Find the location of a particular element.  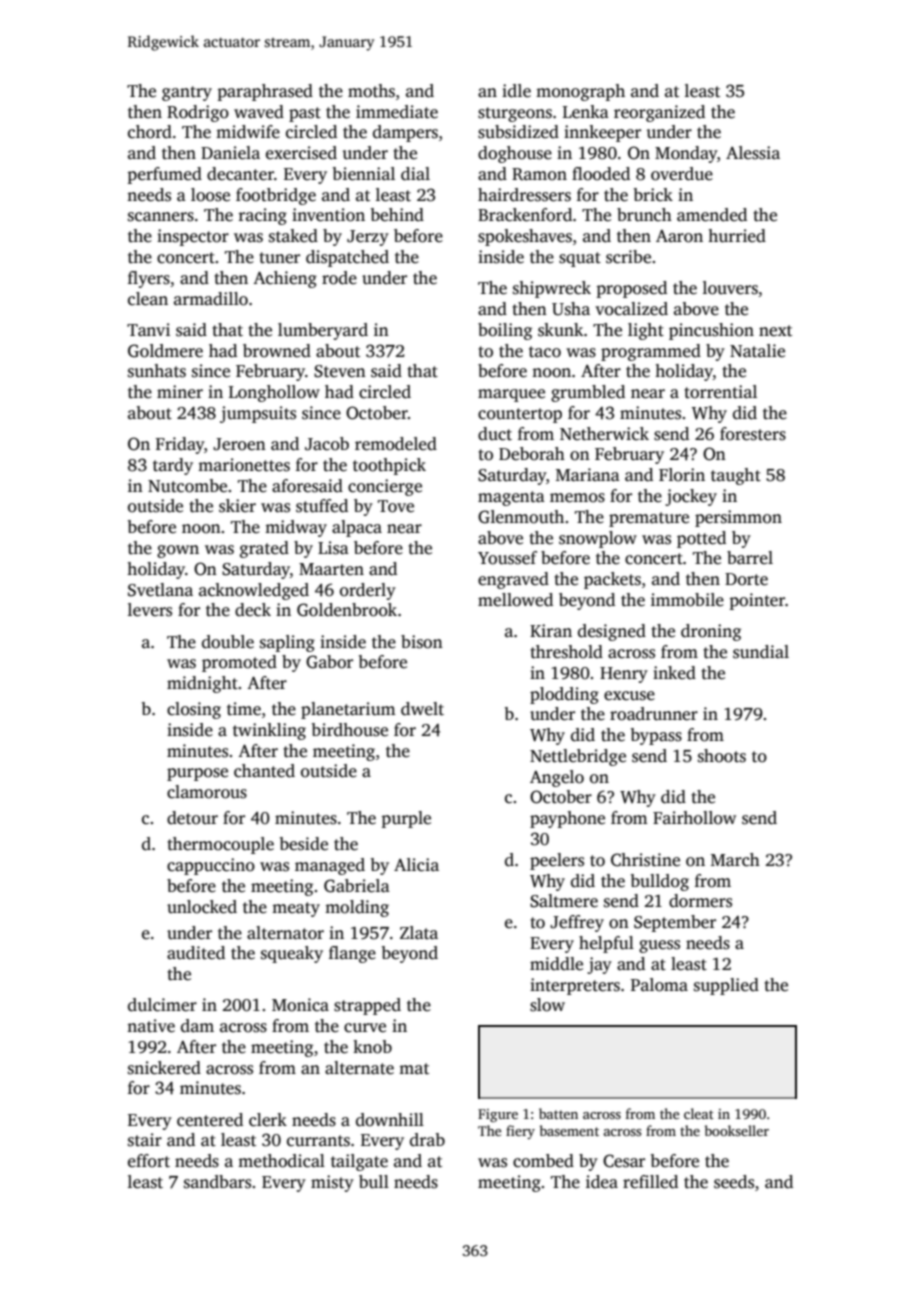

next is located at coordinates (775, 331).
